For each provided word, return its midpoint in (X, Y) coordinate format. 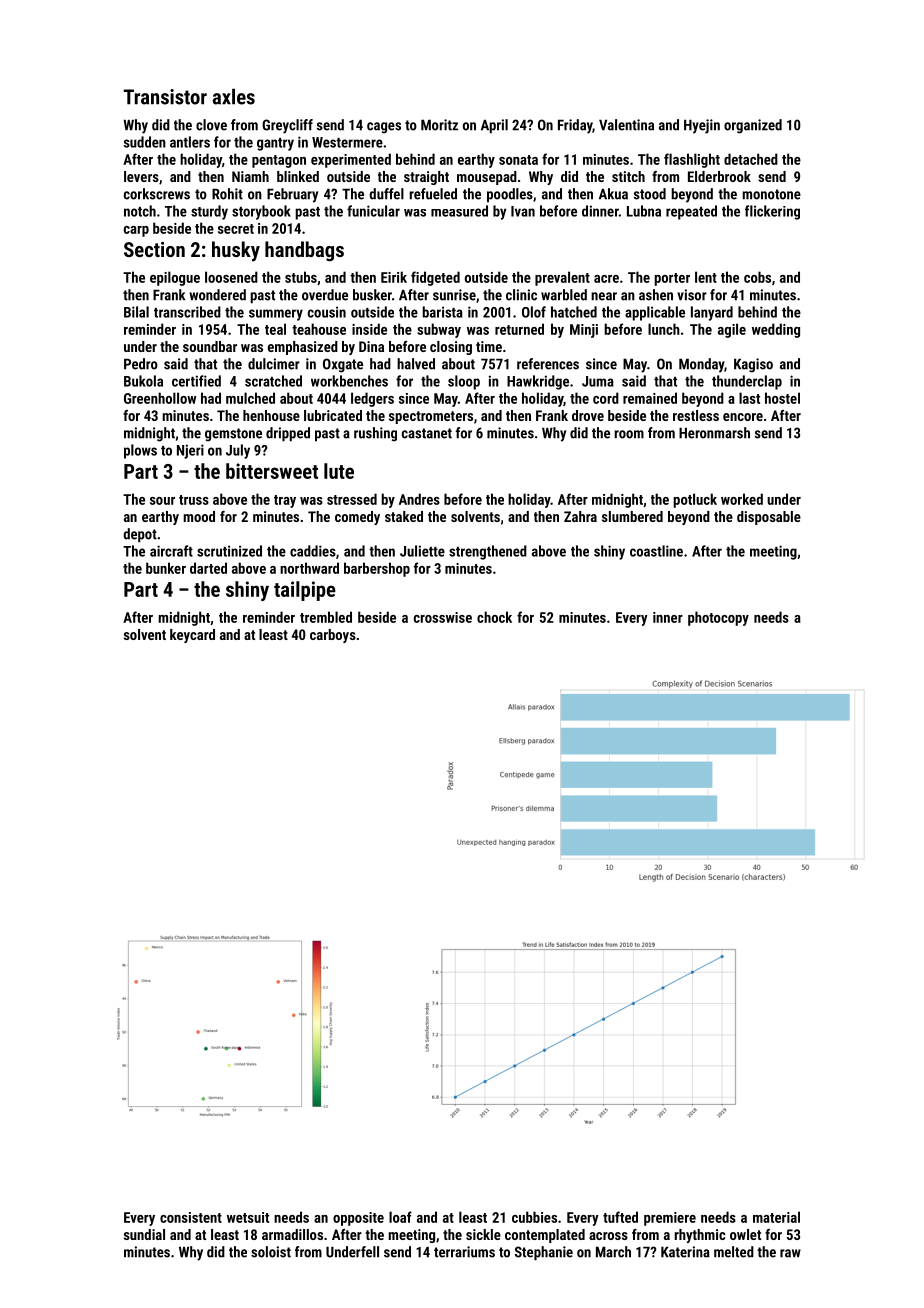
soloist (271, 1252)
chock (494, 617)
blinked (298, 176)
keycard (192, 636)
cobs (757, 277)
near (604, 296)
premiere (670, 1219)
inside (369, 329)
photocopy (718, 618)
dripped (288, 434)
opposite (358, 1219)
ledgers (372, 399)
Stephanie (544, 1253)
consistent (191, 1217)
